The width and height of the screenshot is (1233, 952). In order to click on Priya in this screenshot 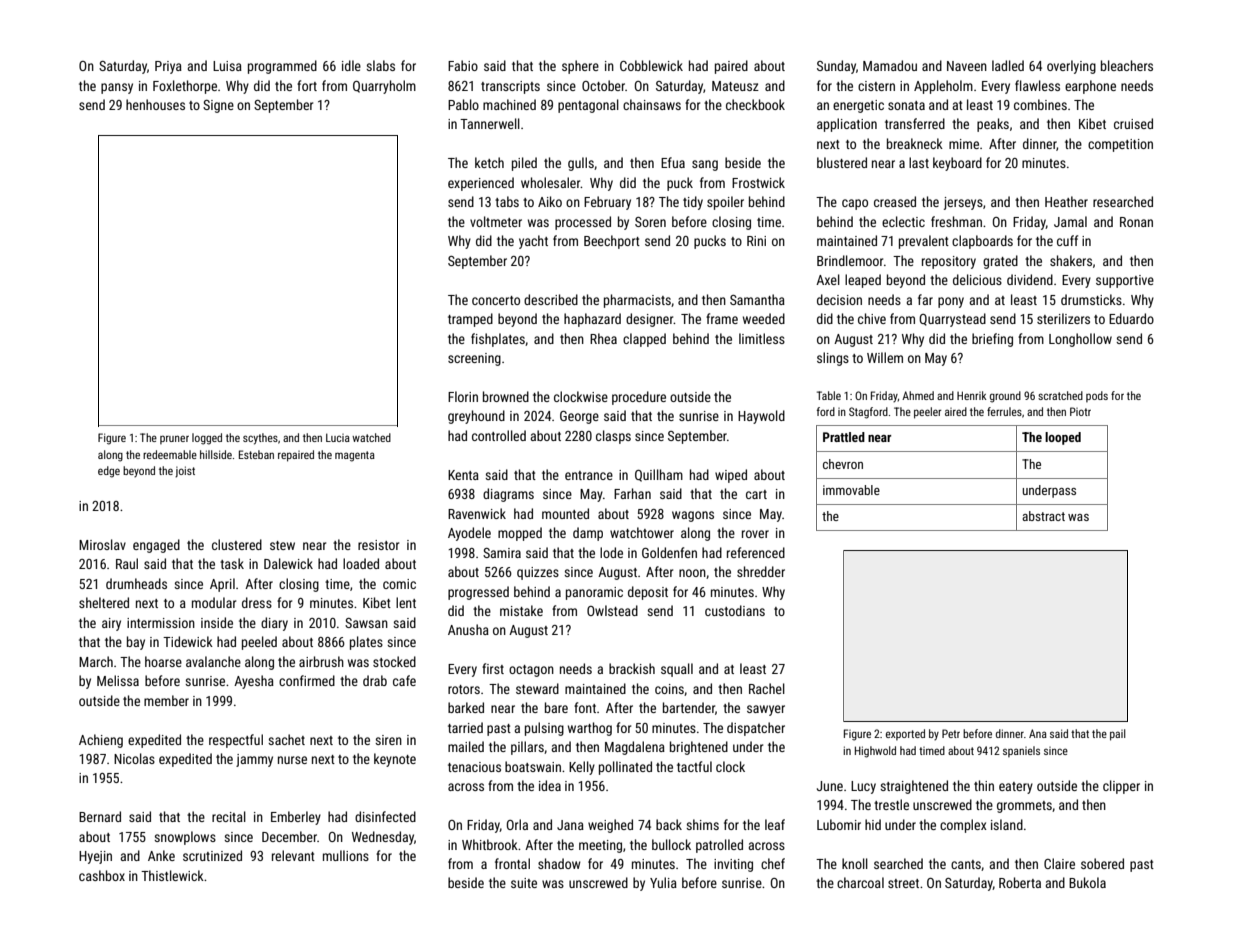, I will do `click(168, 67)`.
